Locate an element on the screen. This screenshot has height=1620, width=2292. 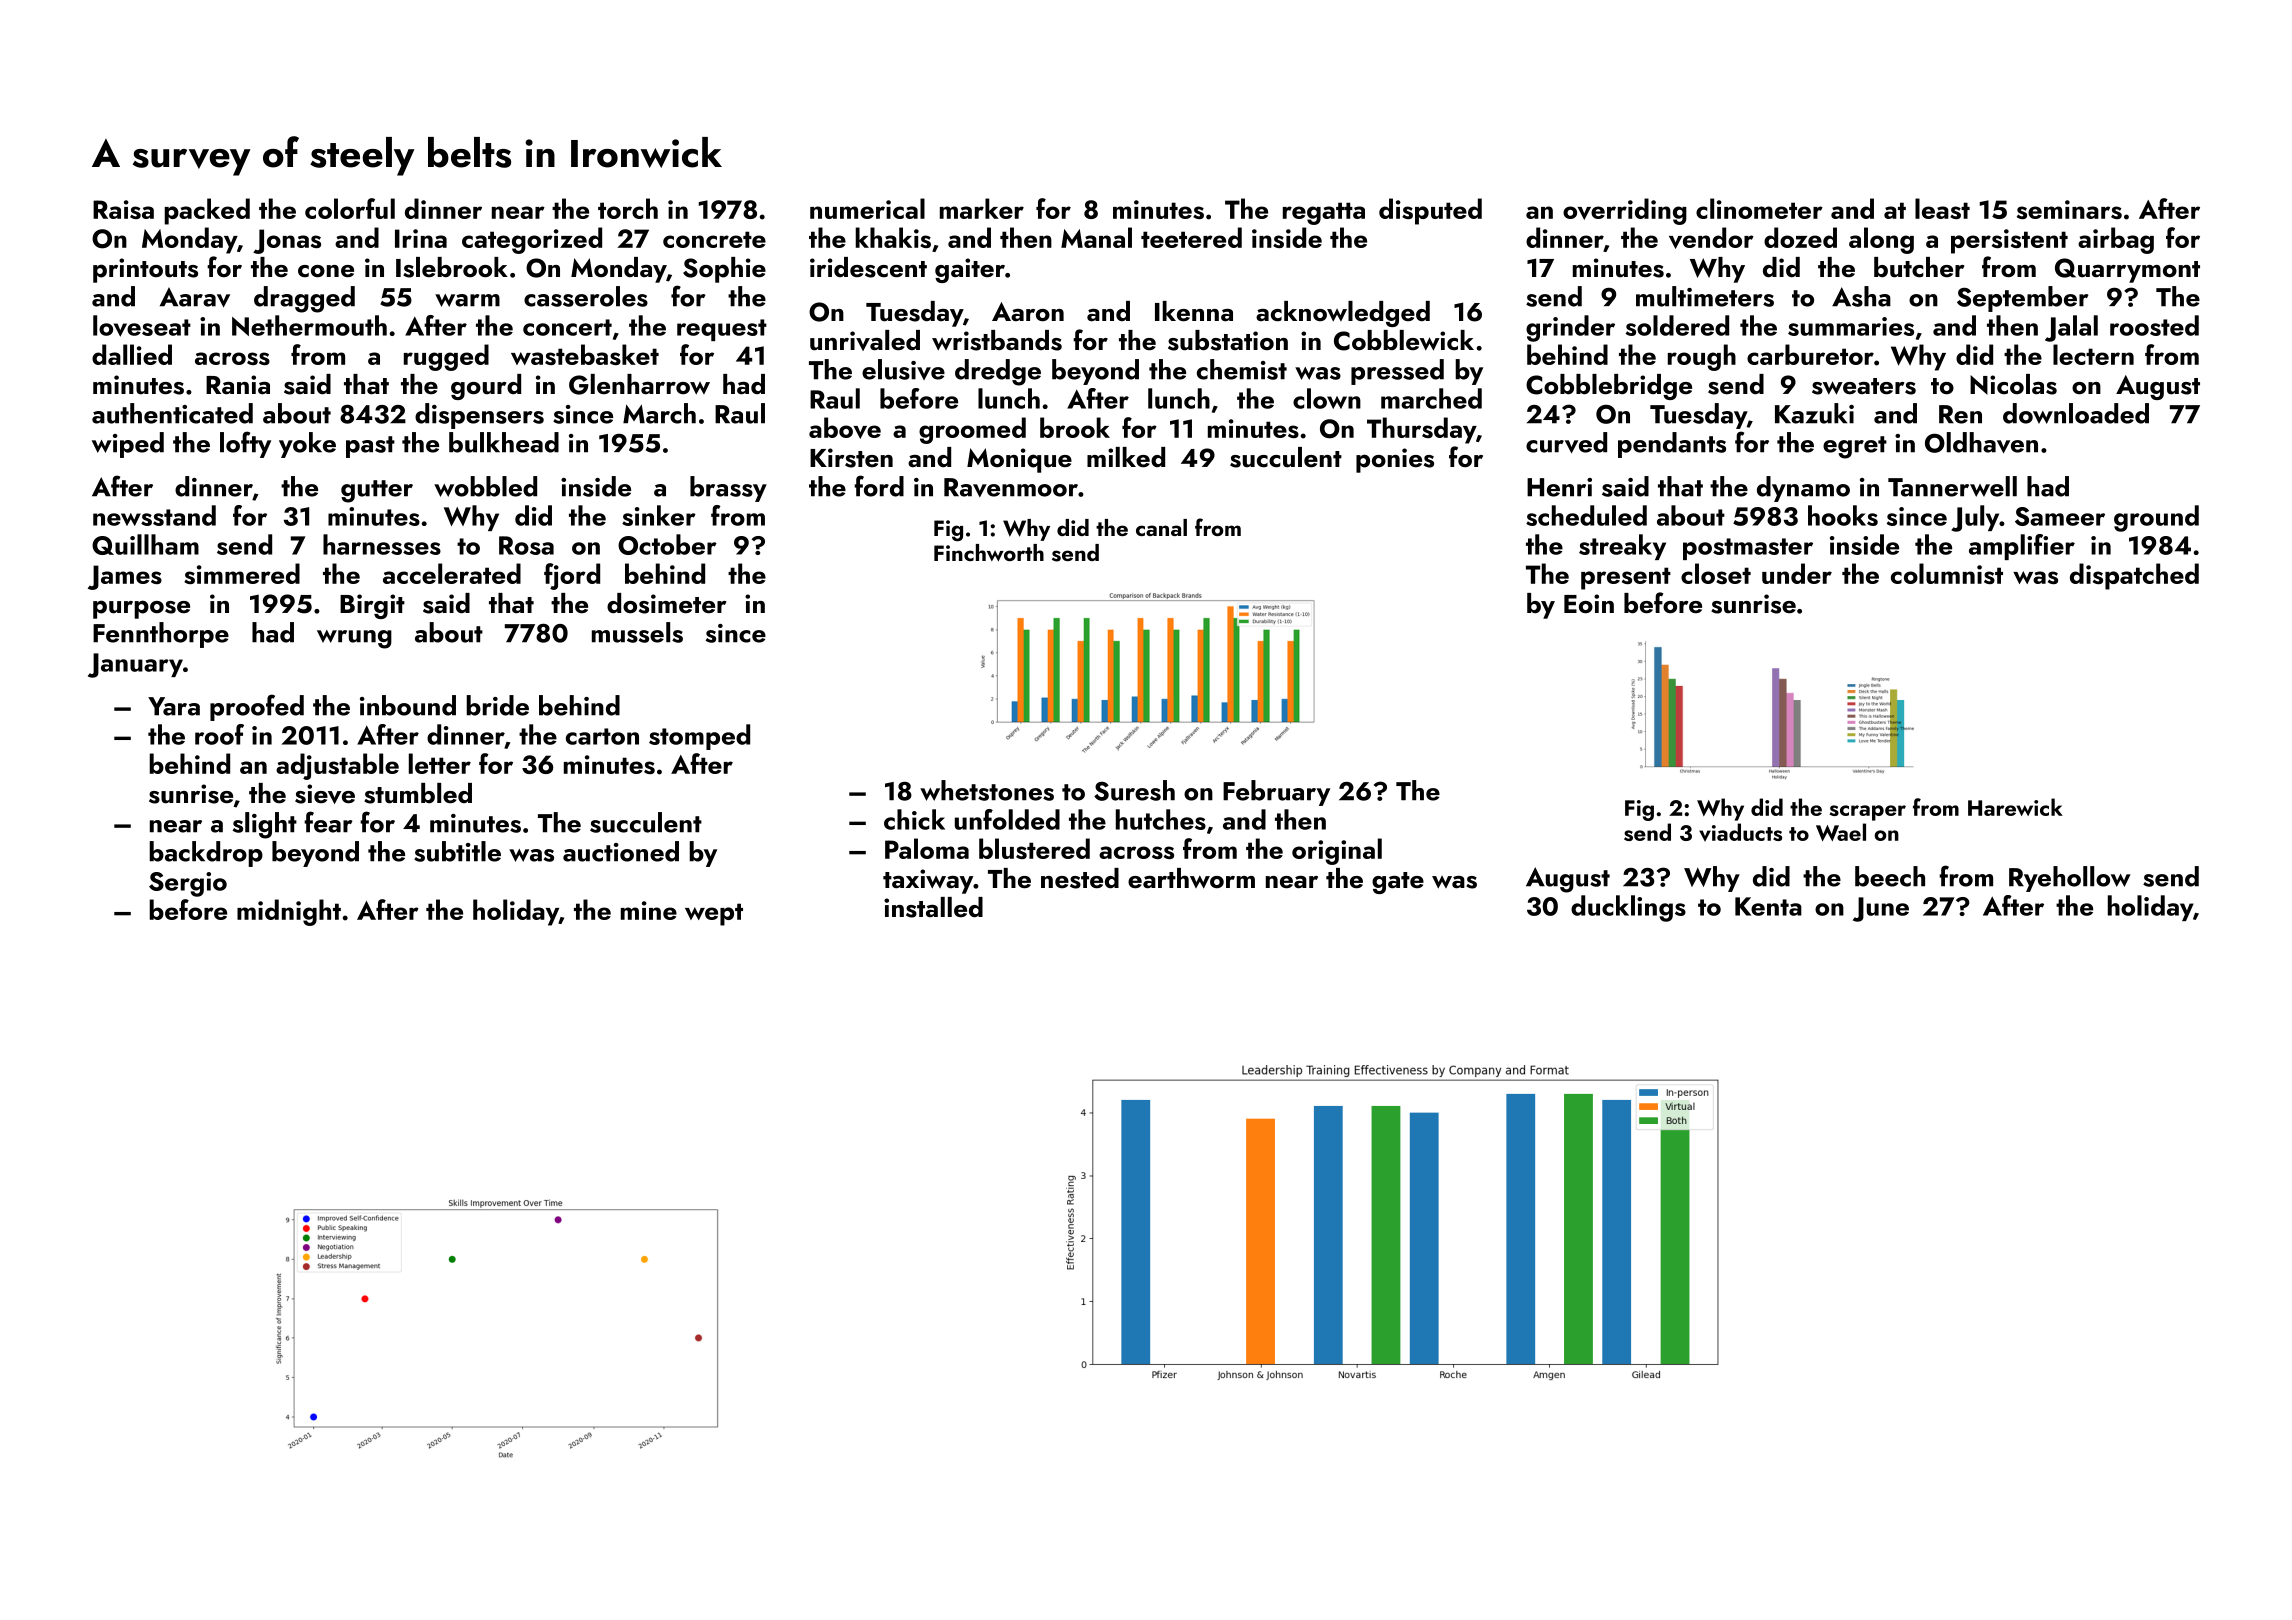
scheduled is located at coordinates (1586, 515).
